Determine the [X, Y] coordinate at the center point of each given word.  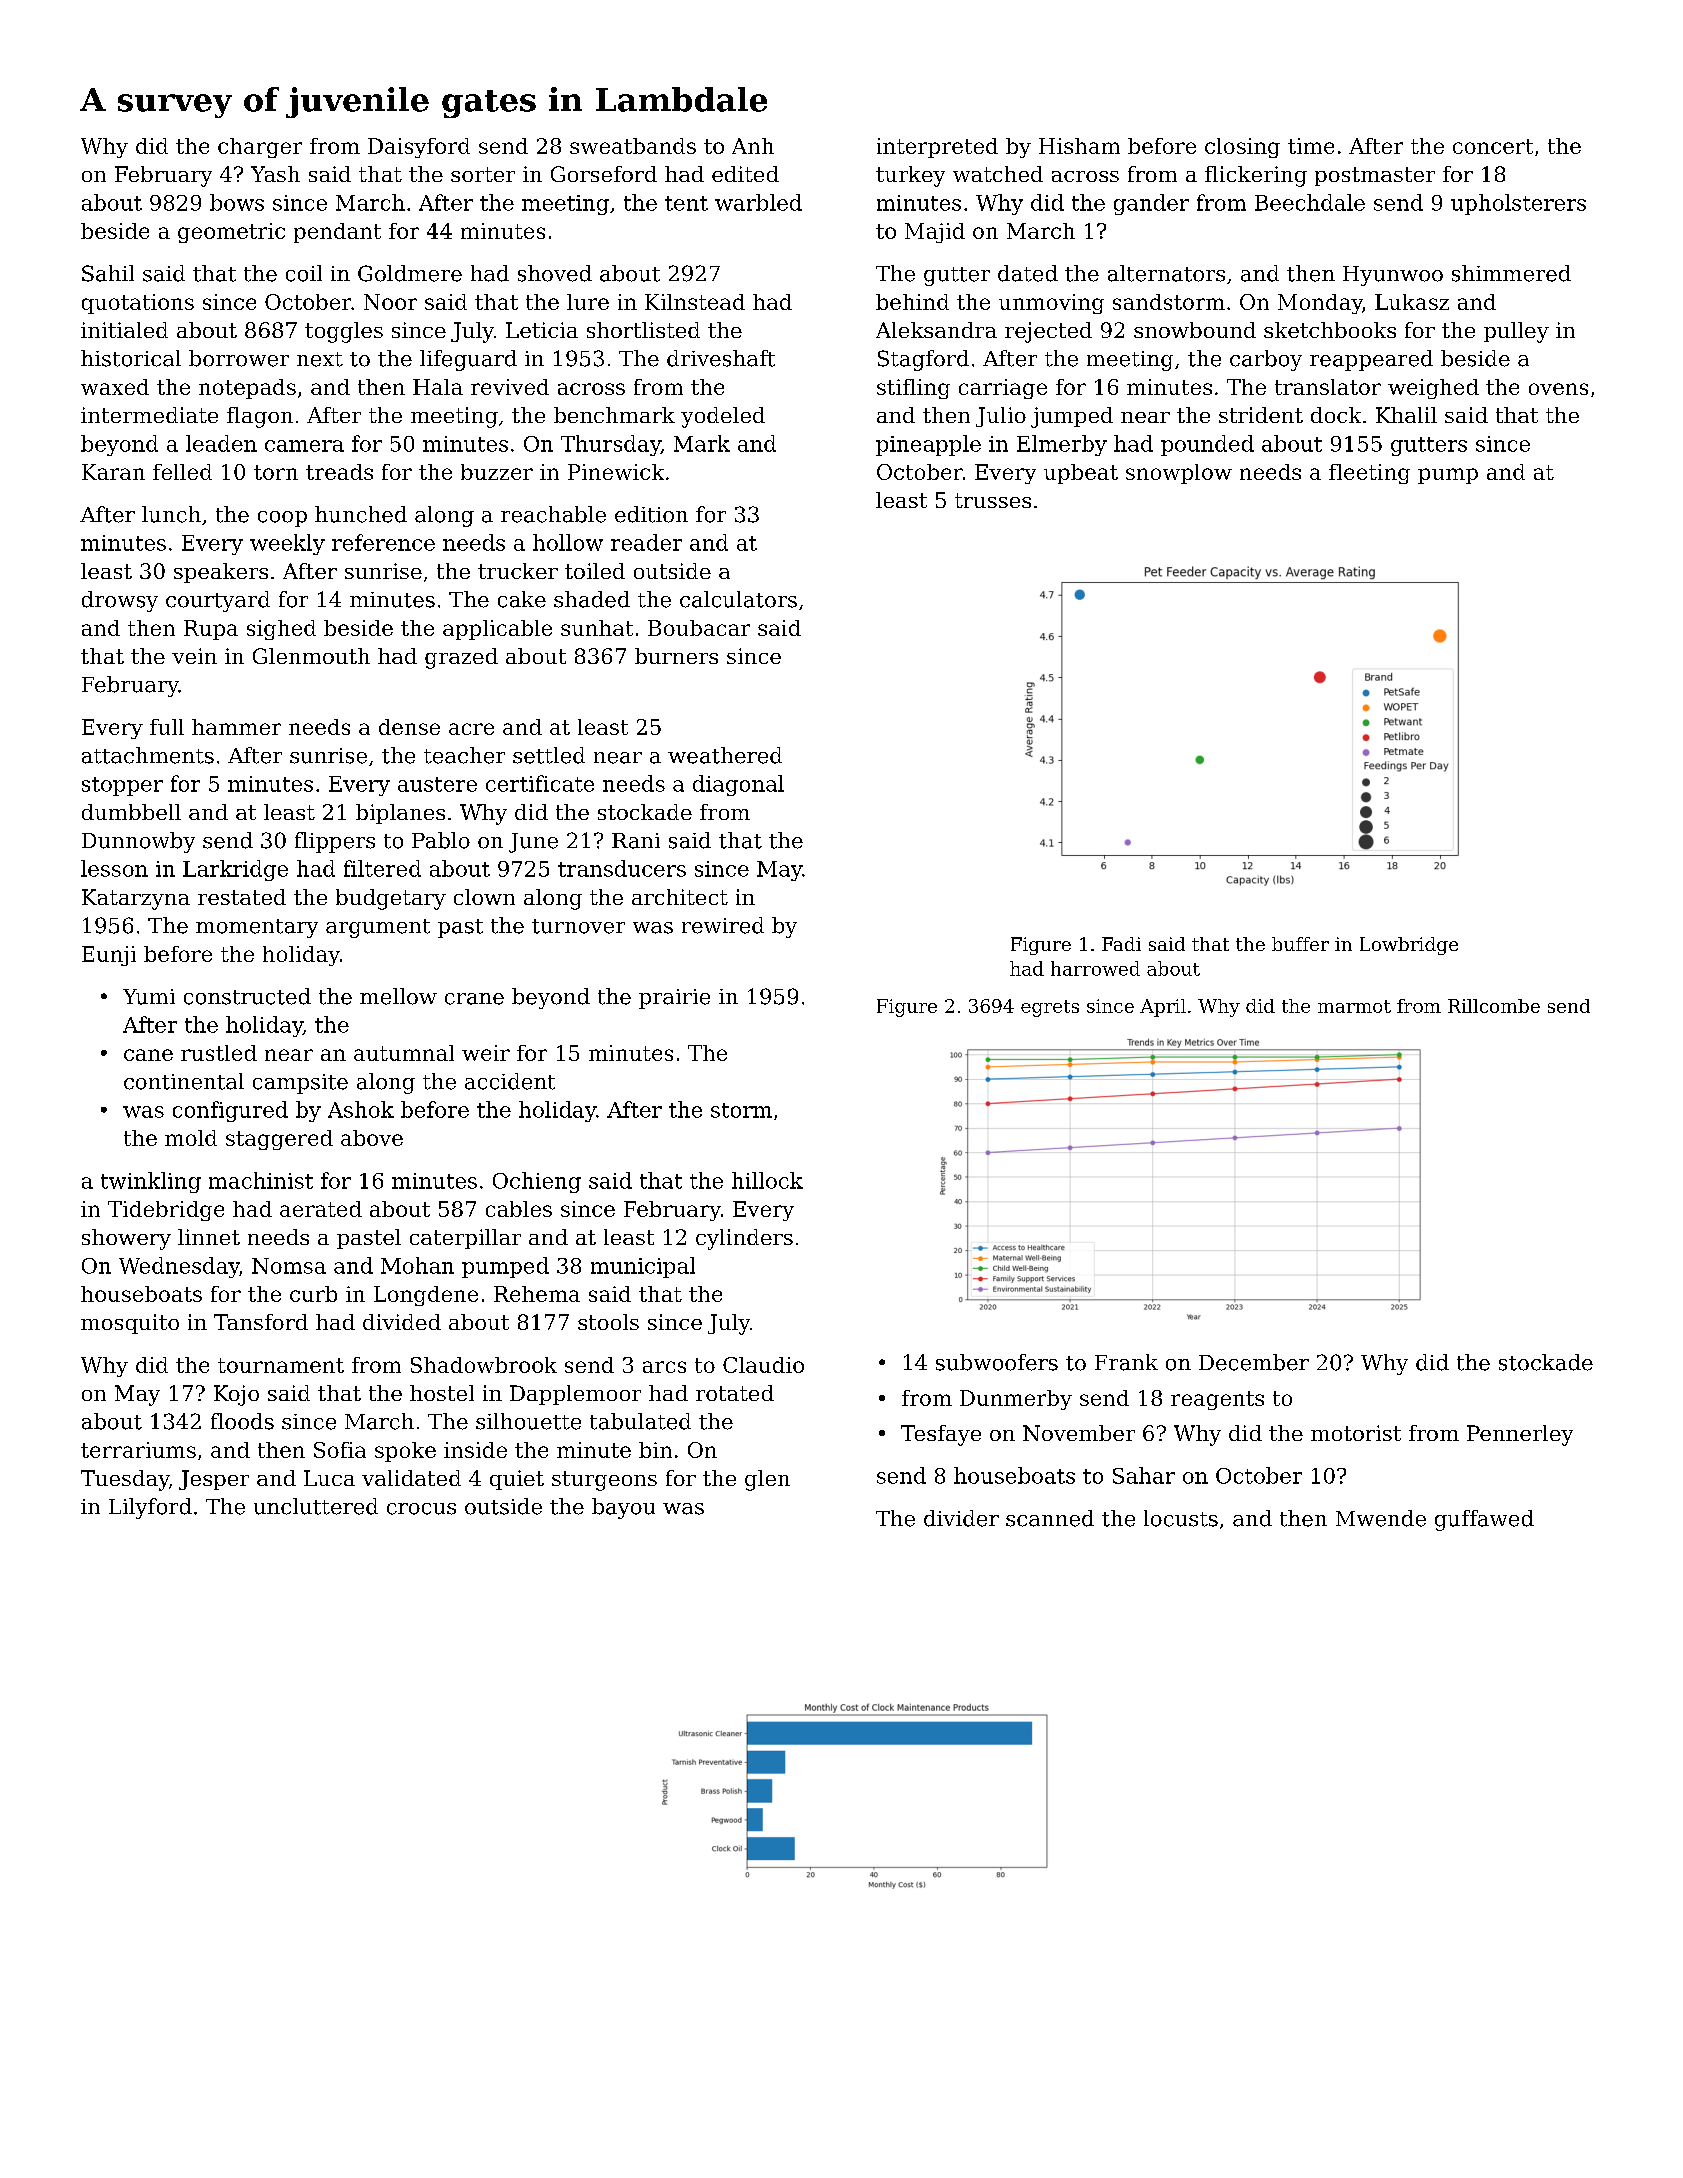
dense [409, 727]
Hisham [1079, 146]
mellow [398, 996]
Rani [636, 841]
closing [1242, 148]
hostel [442, 1393]
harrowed [1095, 968]
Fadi [1121, 944]
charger [260, 148]
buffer [1300, 944]
